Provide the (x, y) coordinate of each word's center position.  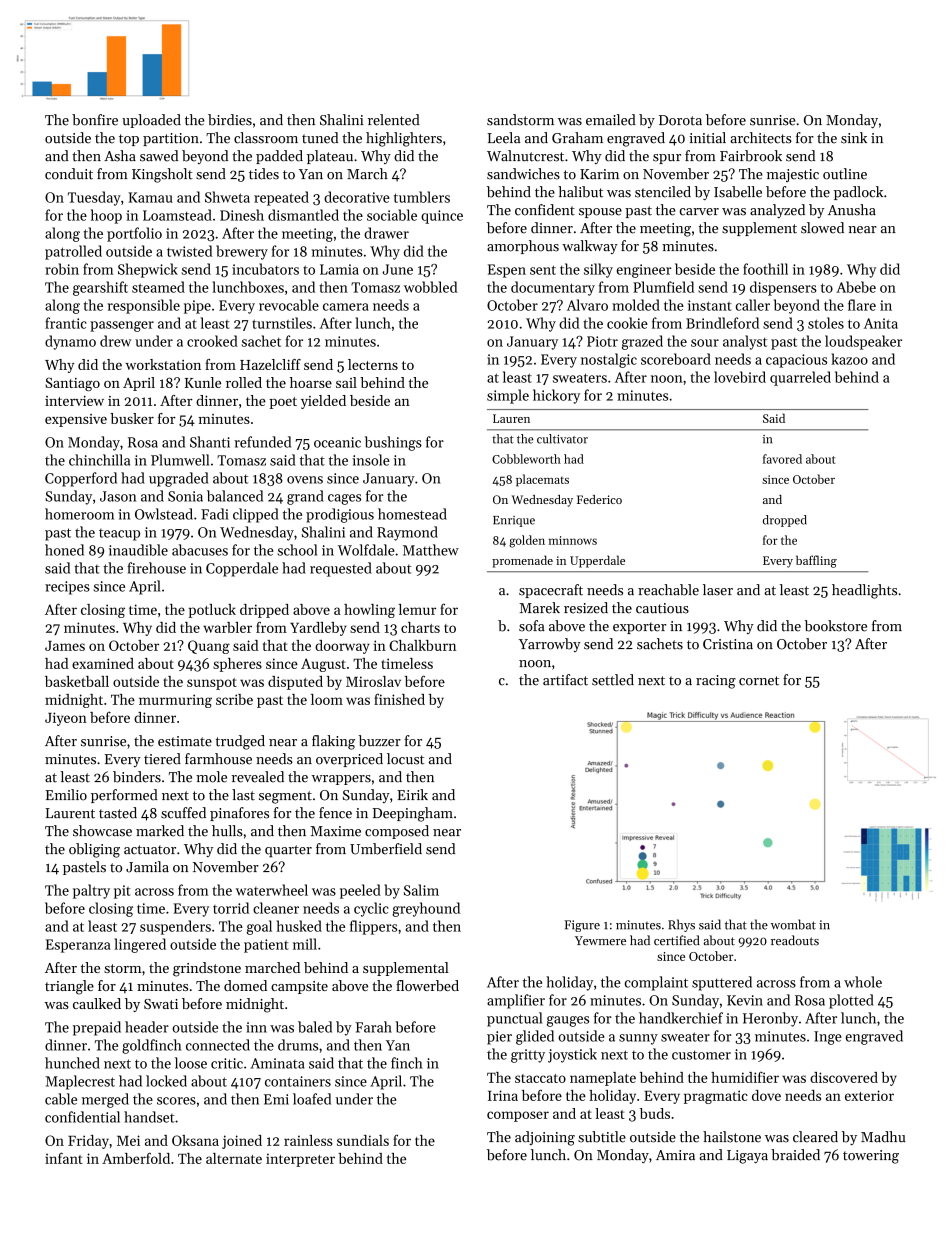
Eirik (412, 794)
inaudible (138, 550)
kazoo (849, 359)
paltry (91, 891)
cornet (759, 681)
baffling (816, 561)
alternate (234, 1158)
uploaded (151, 121)
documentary (553, 288)
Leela (504, 138)
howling (369, 611)
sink (854, 138)
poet (283, 403)
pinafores (239, 814)
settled (613, 680)
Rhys (681, 925)
